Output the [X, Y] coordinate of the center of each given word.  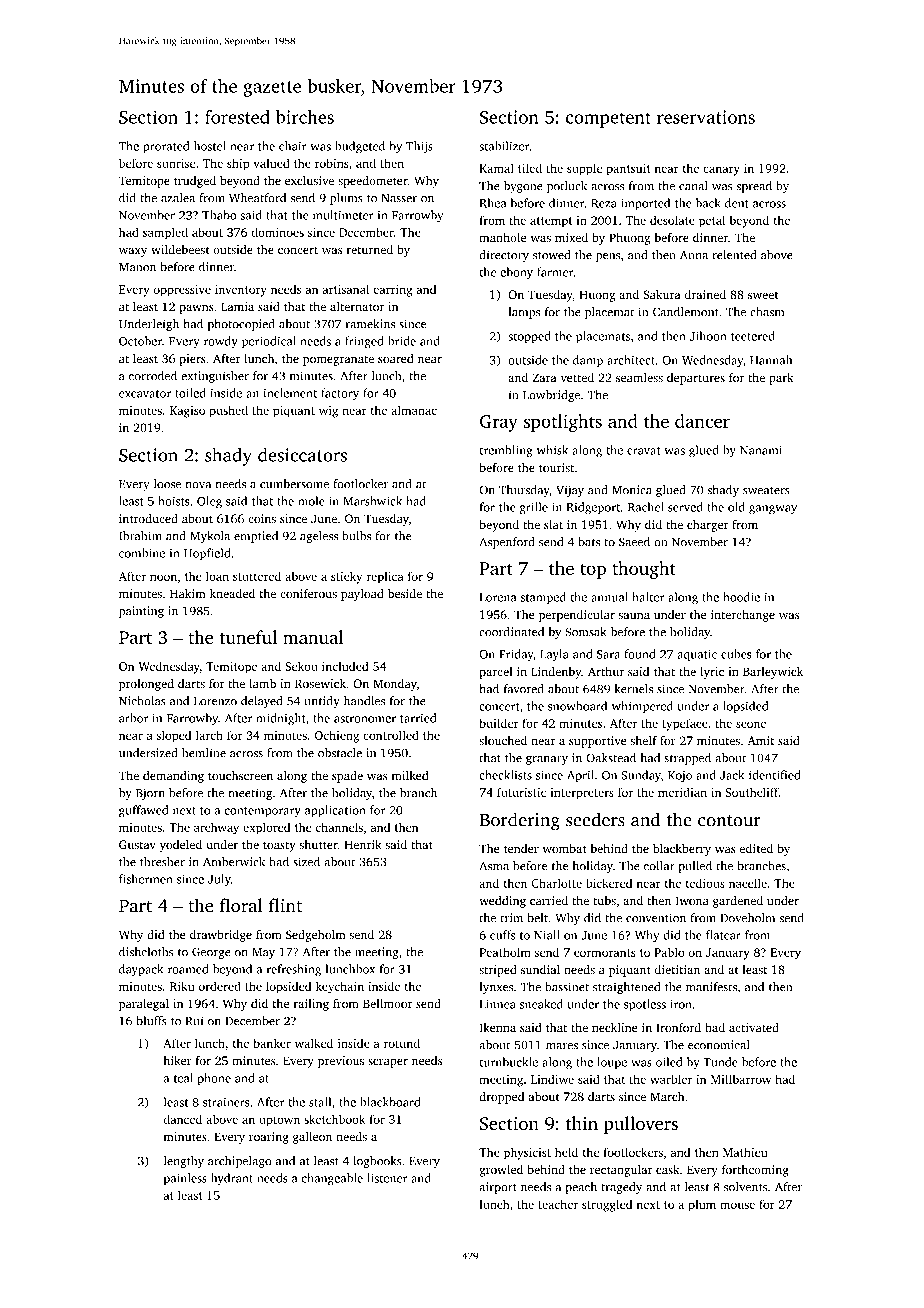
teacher [558, 1204]
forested [237, 117]
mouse [737, 1205]
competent [608, 120]
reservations [706, 117]
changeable [332, 1179]
